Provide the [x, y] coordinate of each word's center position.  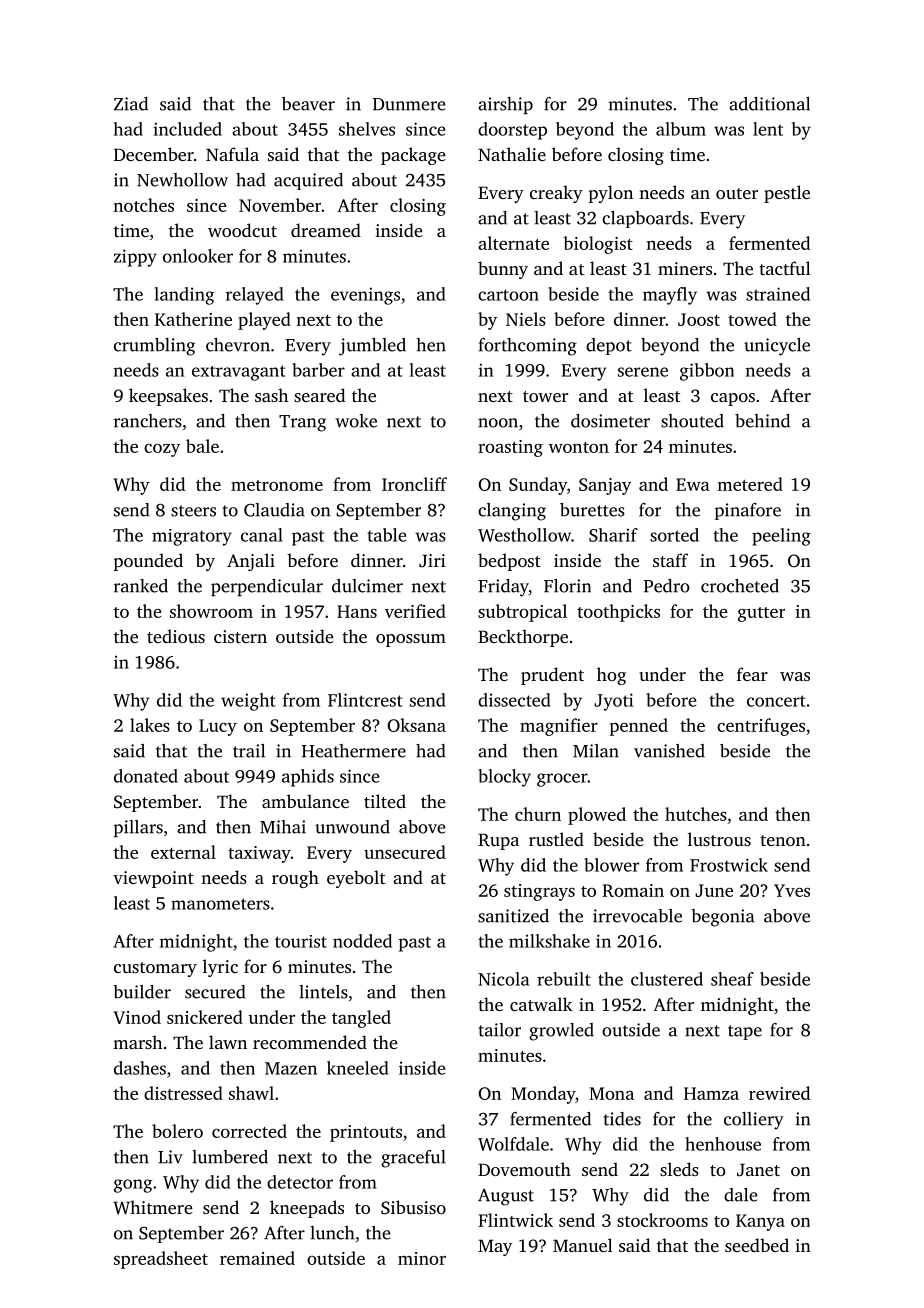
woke [356, 421]
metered [750, 484]
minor [422, 1258]
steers [193, 511]
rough [295, 879]
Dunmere [409, 104]
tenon [783, 840]
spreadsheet [161, 1260]
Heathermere [354, 751]
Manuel [582, 1245]
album [681, 129]
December [154, 154]
